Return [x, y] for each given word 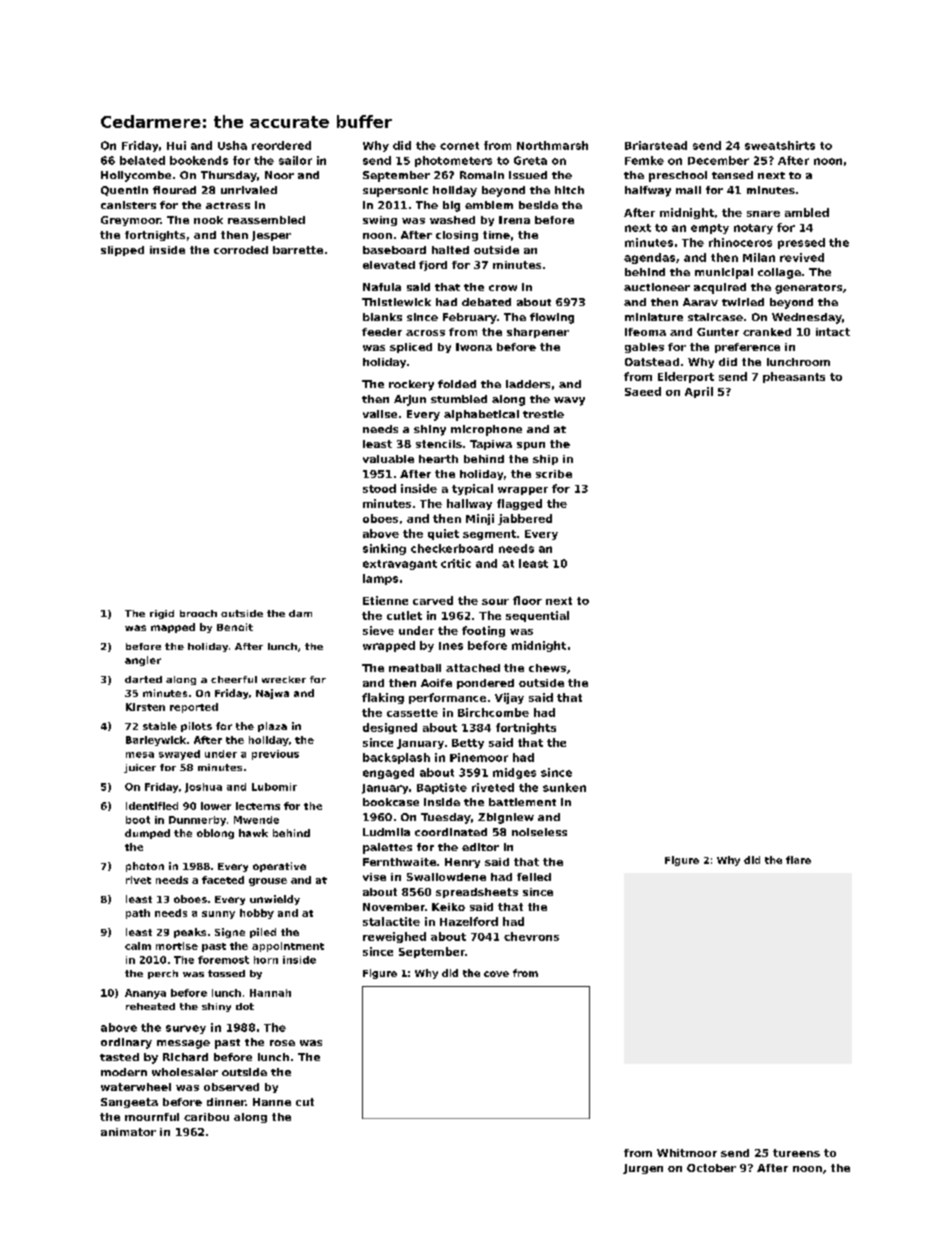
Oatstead [652, 362]
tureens [796, 1153]
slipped [122, 251]
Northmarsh [552, 145]
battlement [522, 802]
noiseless [539, 832]
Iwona [474, 347]
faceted [223, 880]
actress [228, 205]
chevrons [531, 936]
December [718, 160]
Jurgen [643, 1169]
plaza [272, 727]
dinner [226, 1102]
